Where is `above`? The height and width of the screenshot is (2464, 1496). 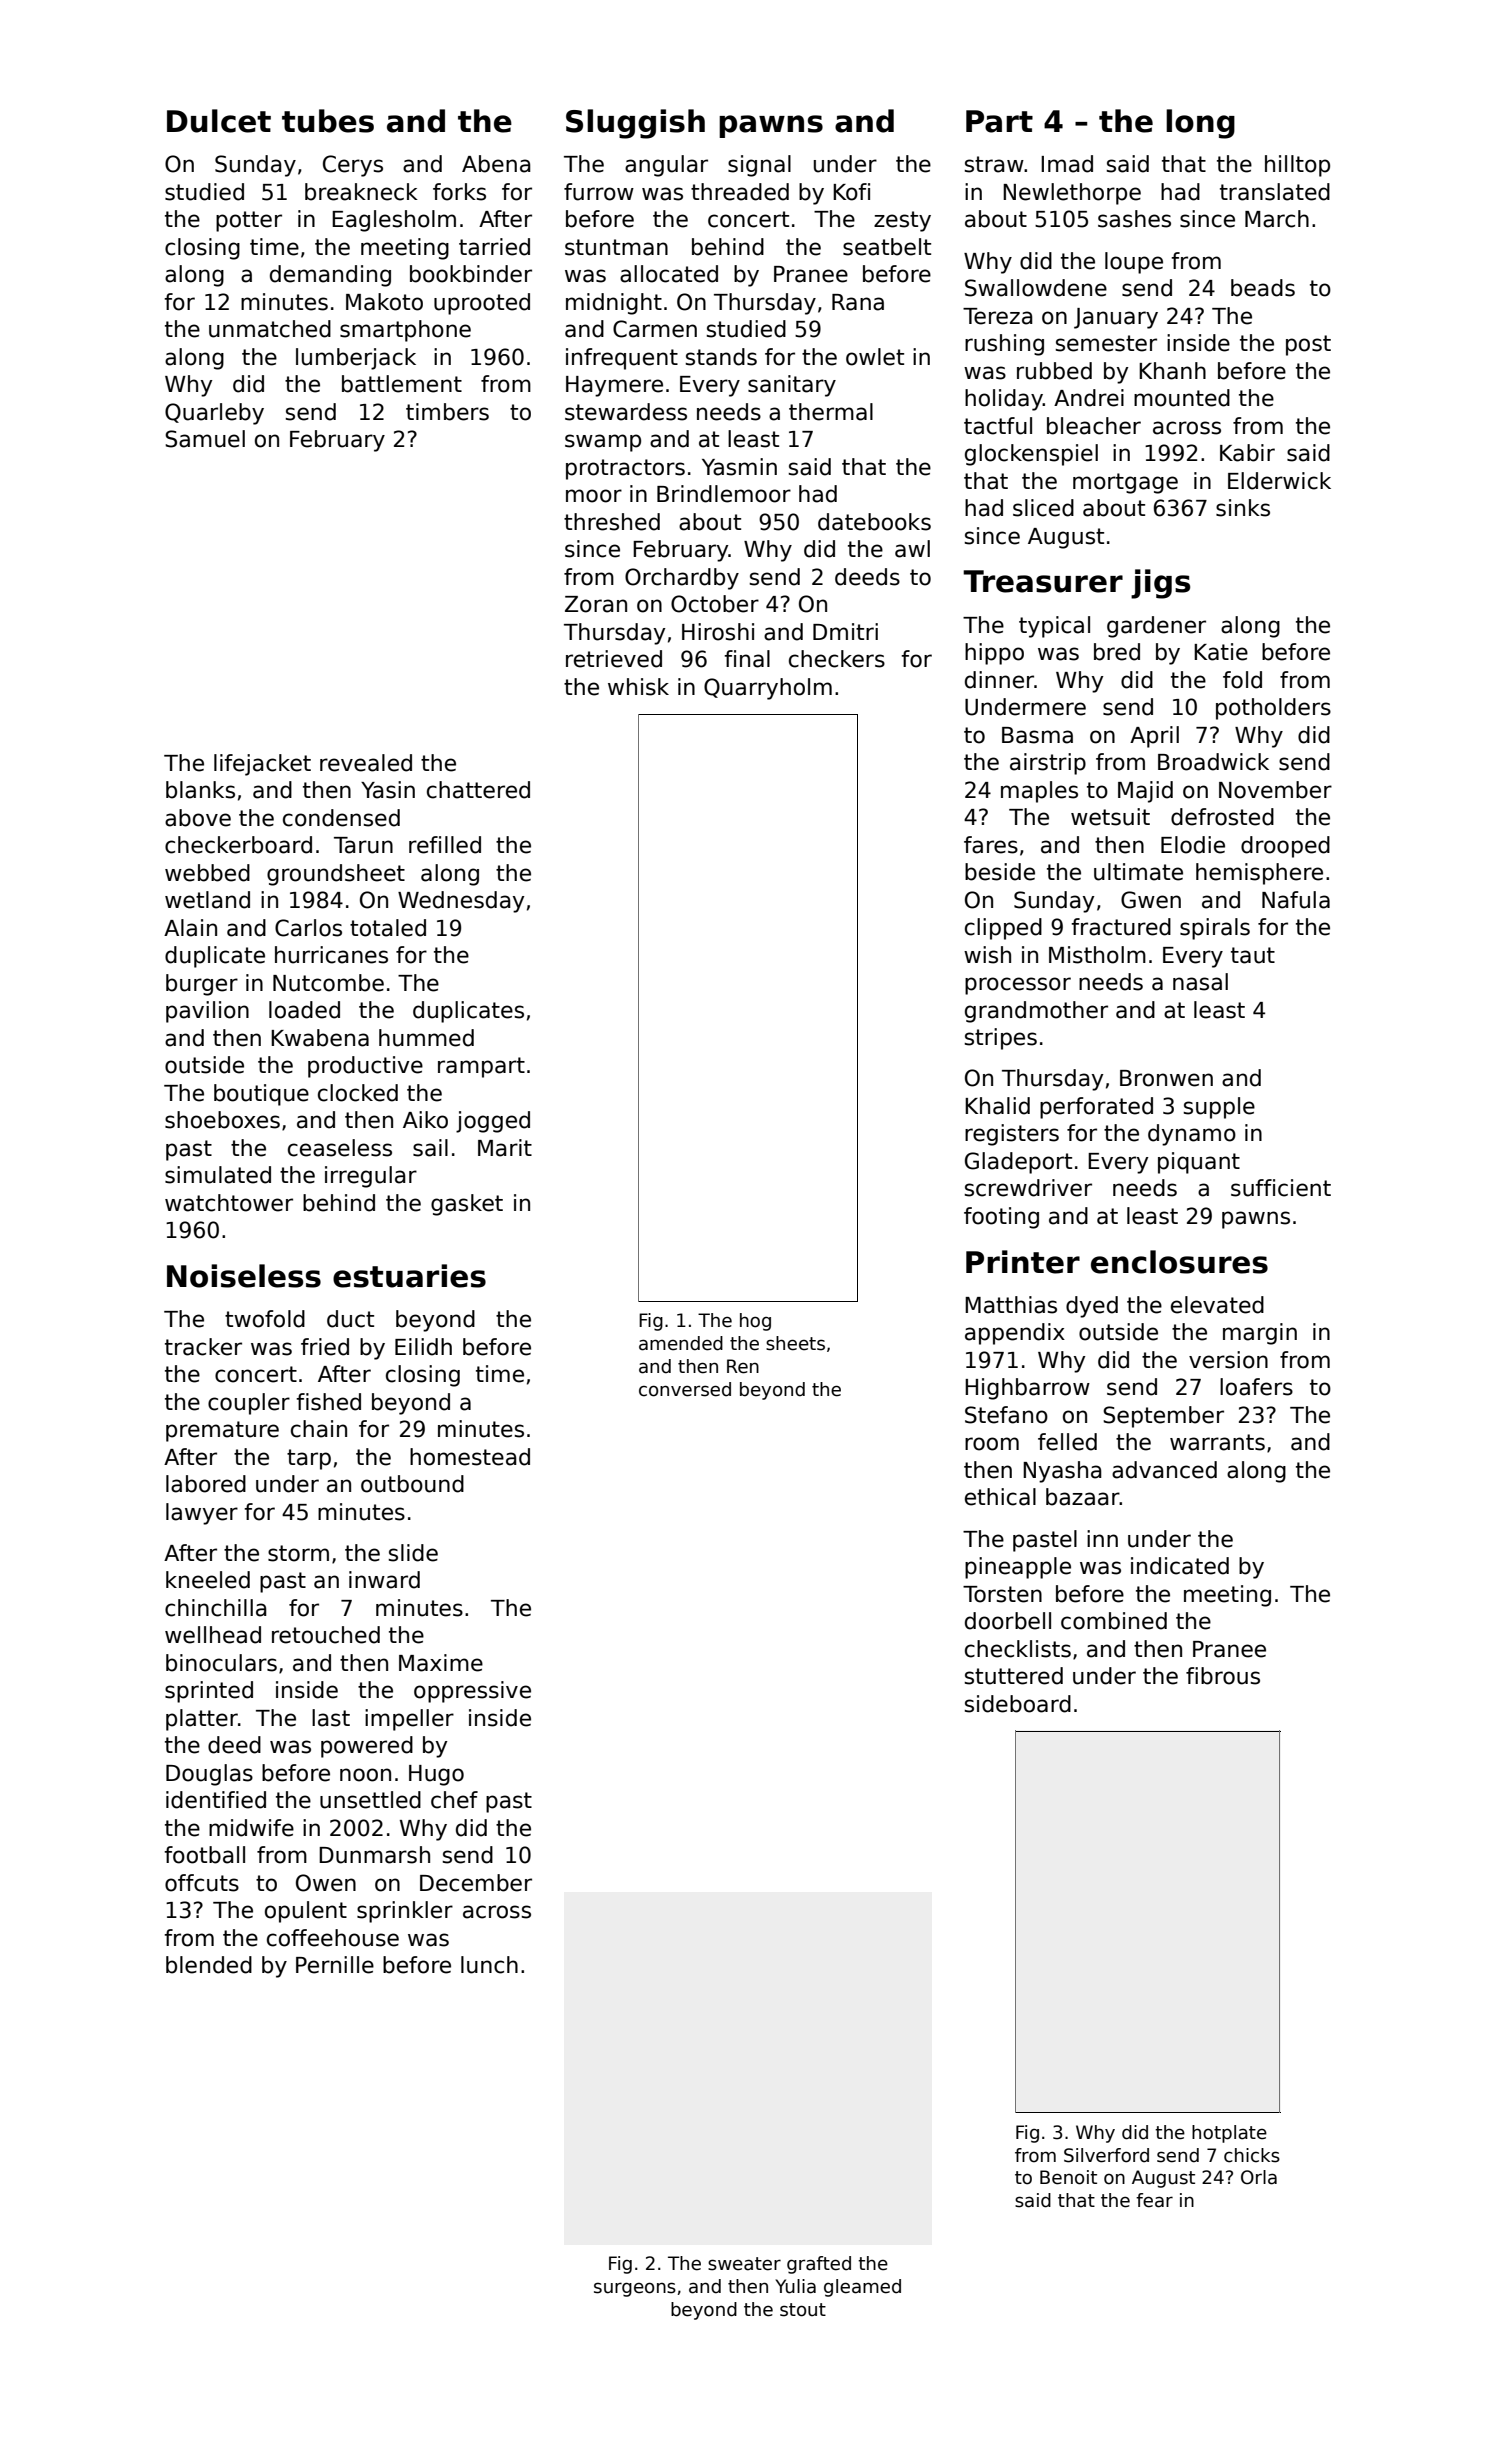 above is located at coordinates (198, 818).
